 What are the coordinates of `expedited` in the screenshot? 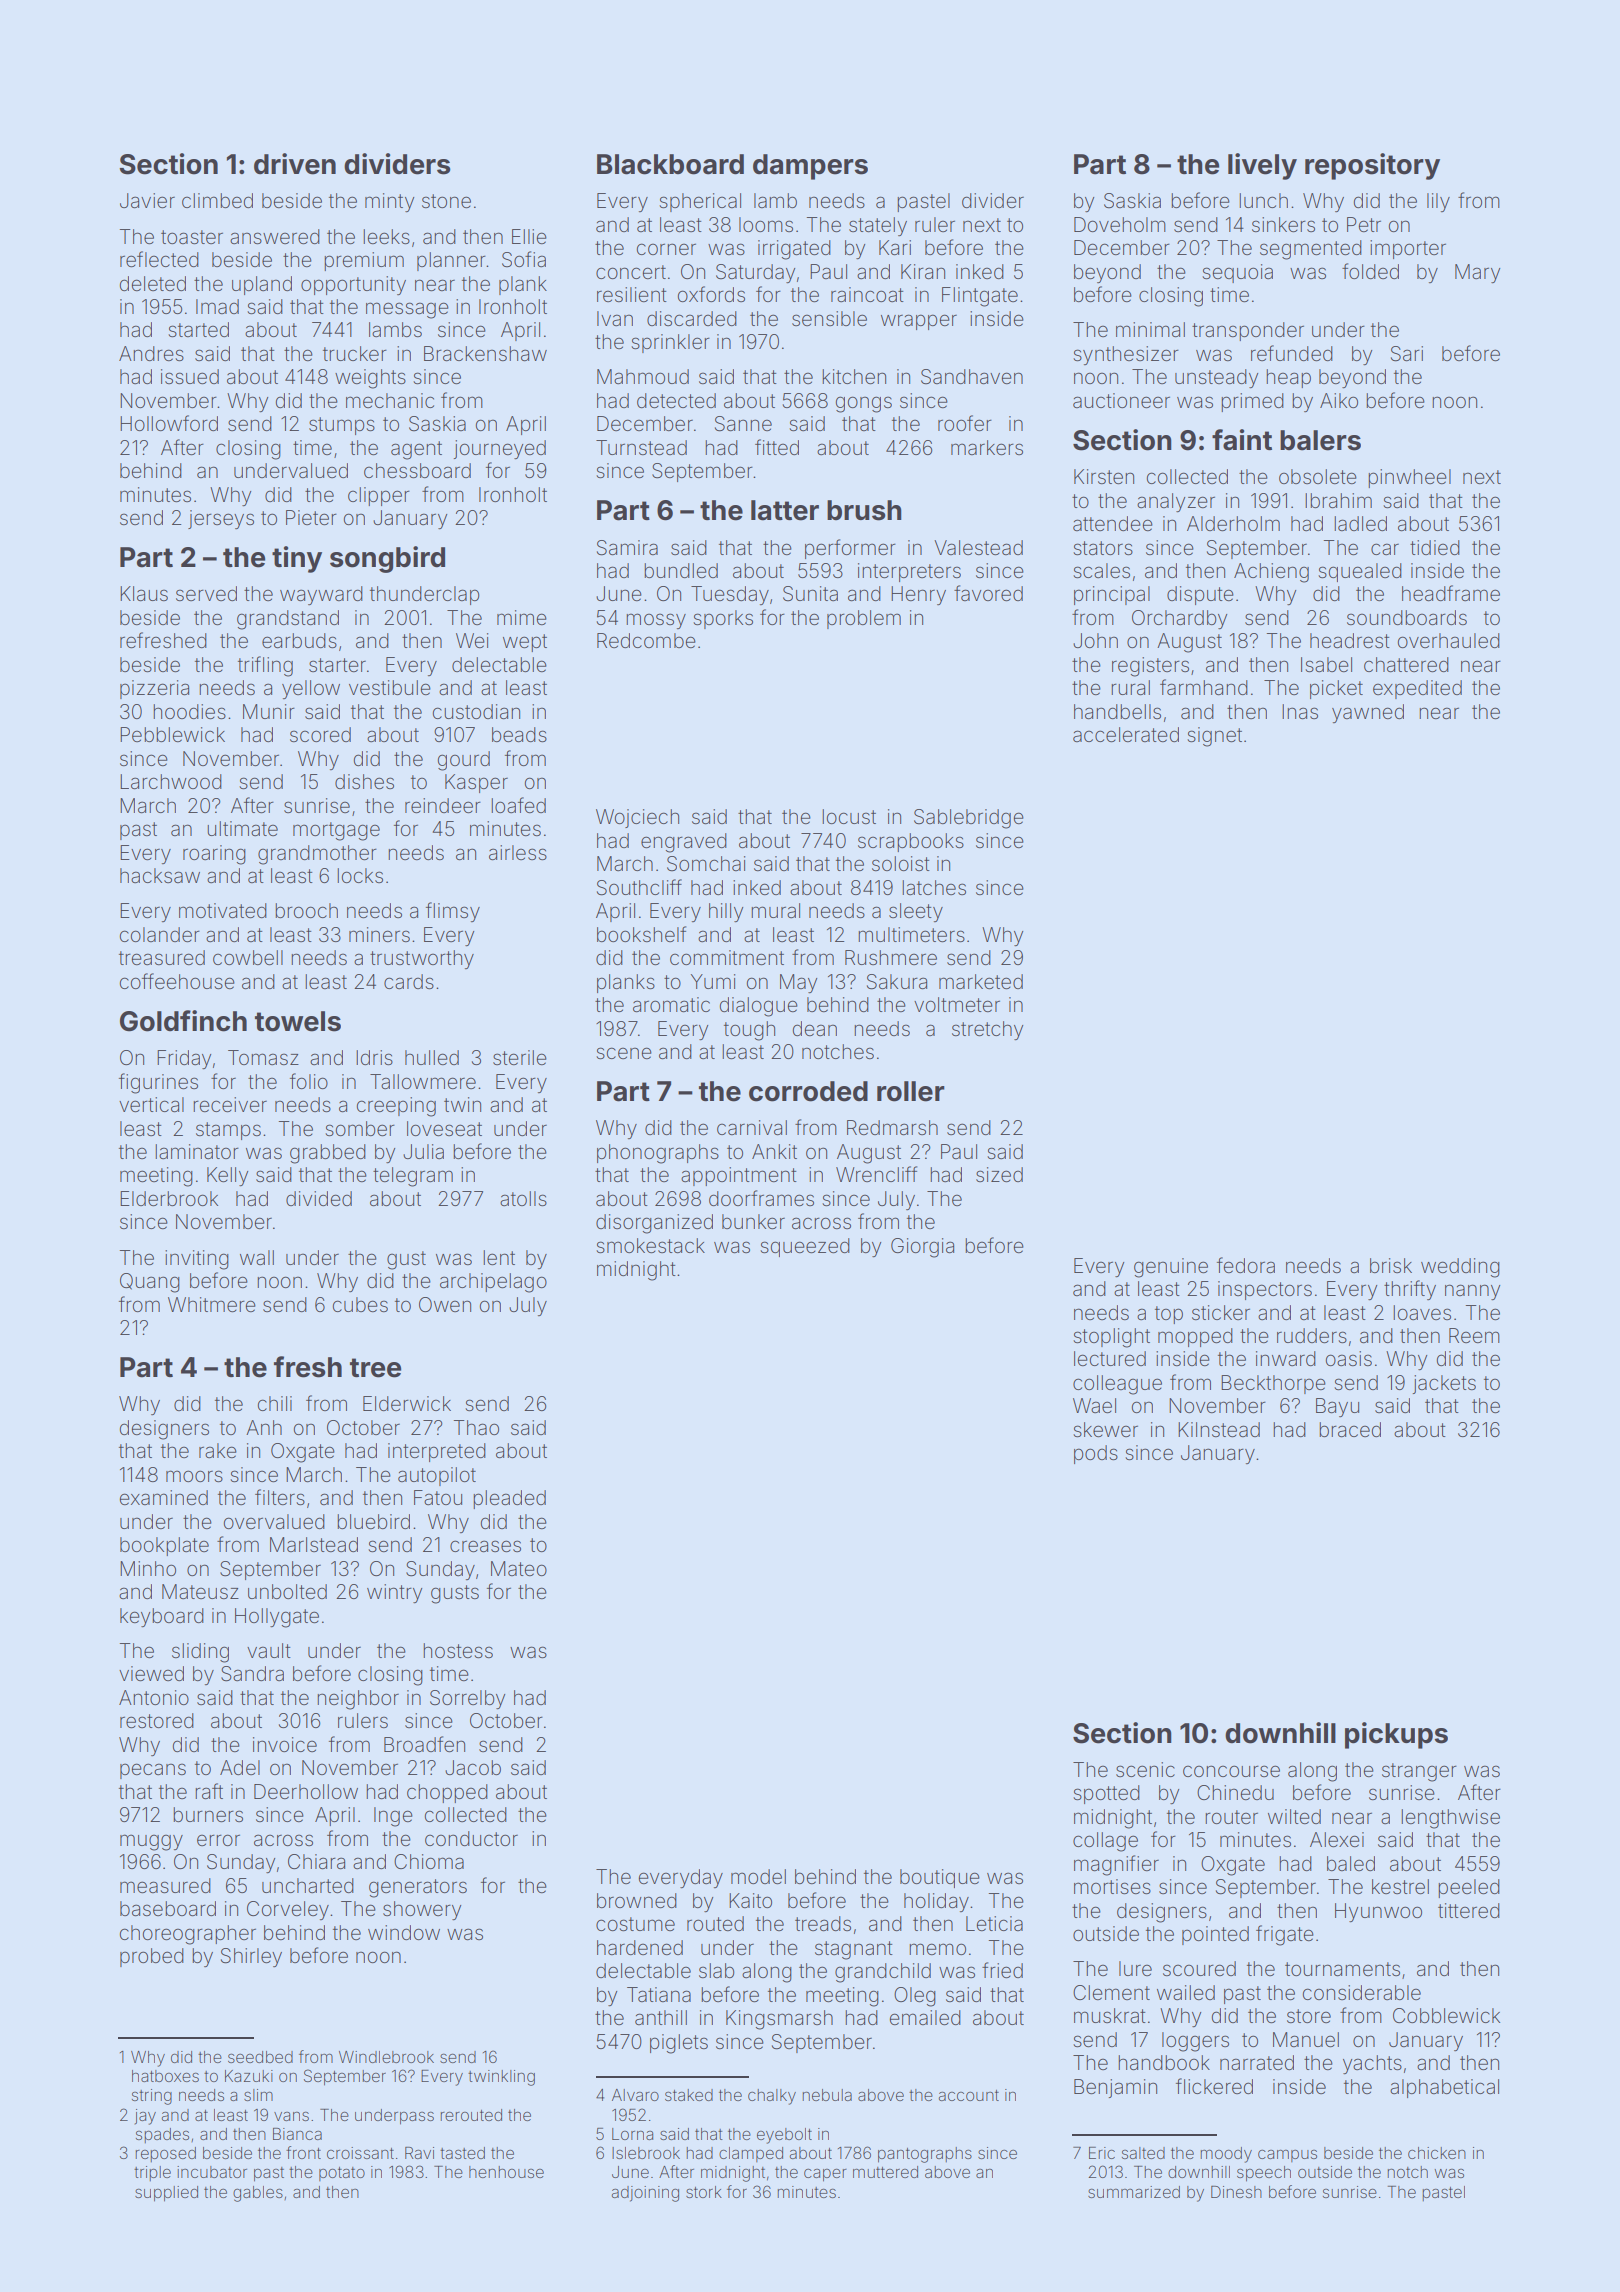 It's located at (1417, 689).
